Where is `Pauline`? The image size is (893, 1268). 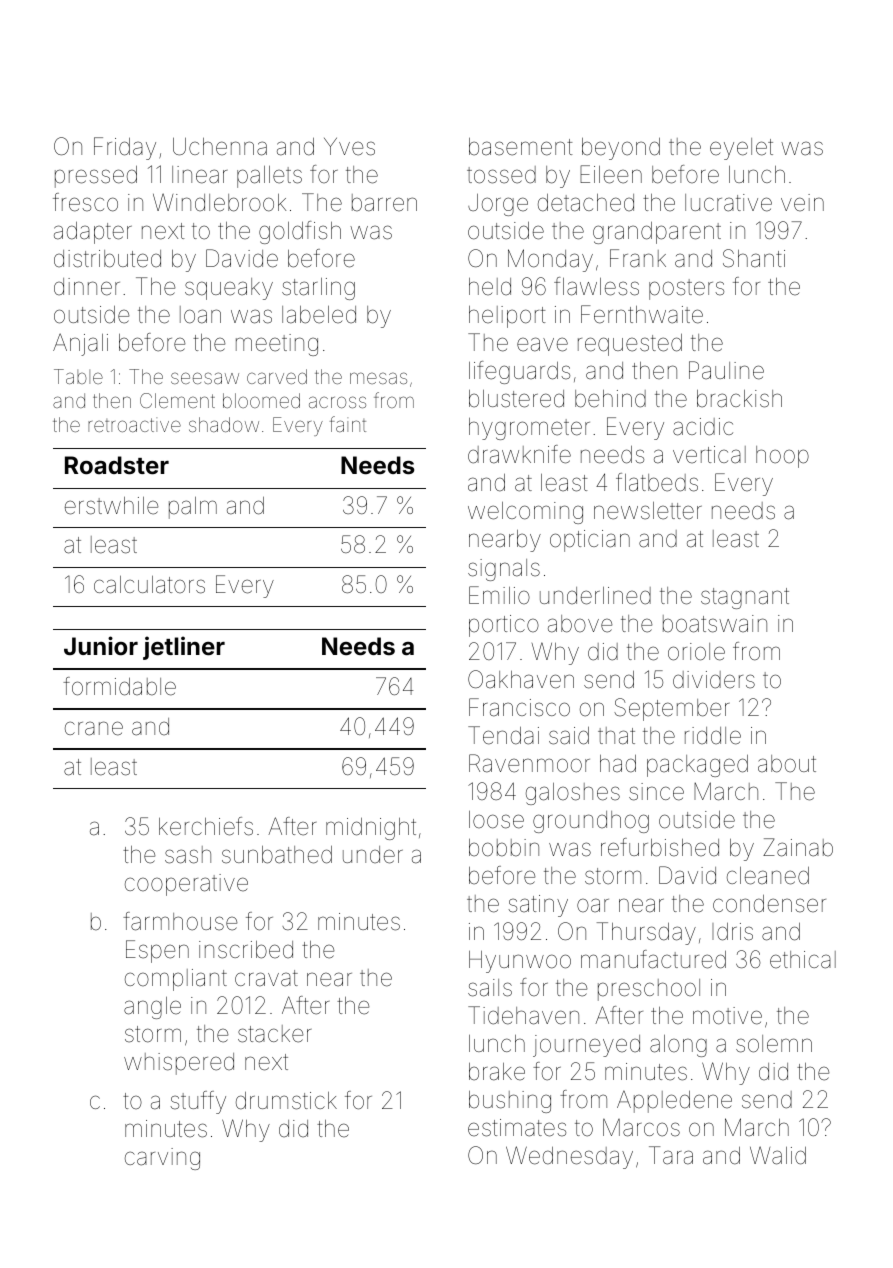 Pauline is located at coordinates (726, 370).
